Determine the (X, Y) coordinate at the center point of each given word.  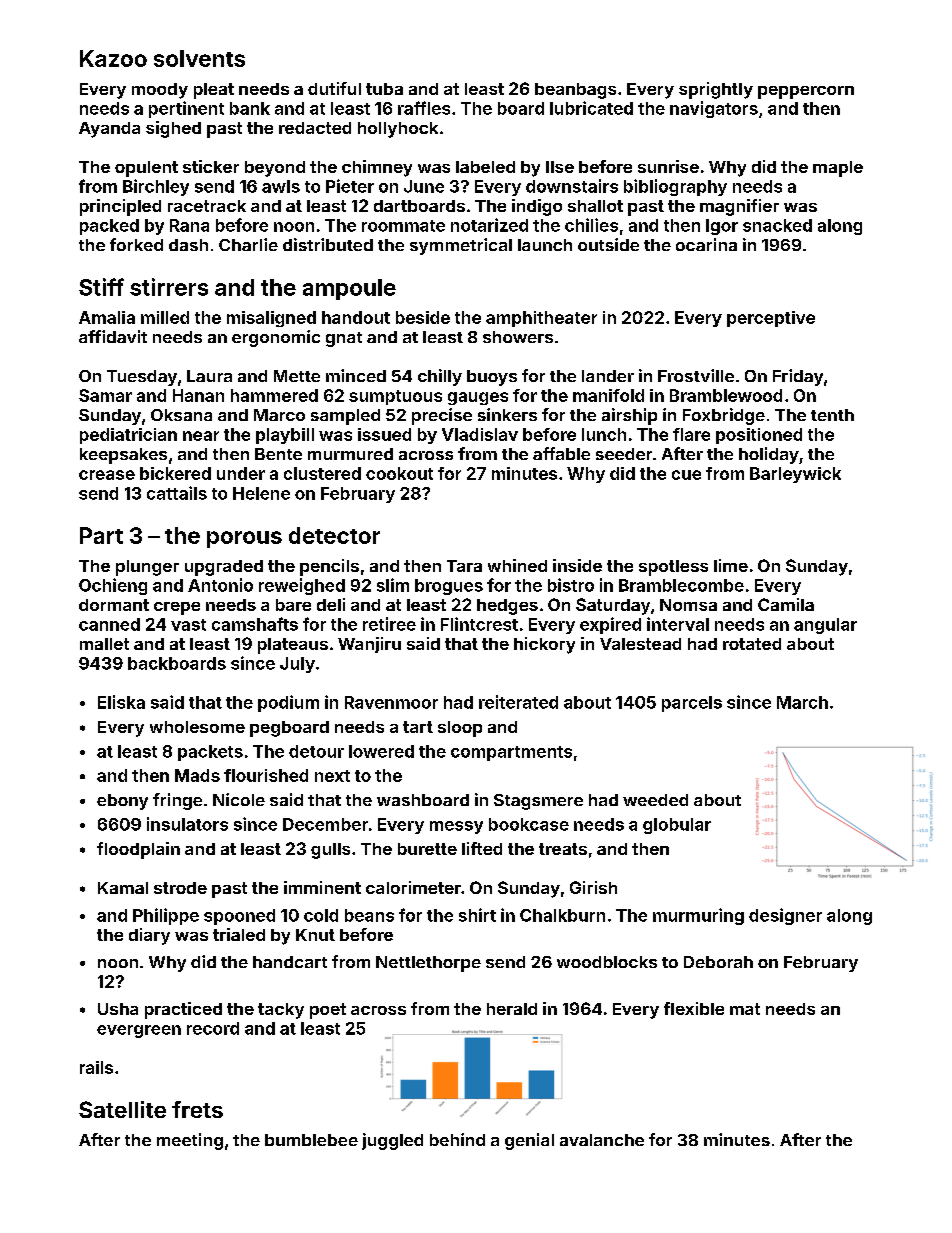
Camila (786, 604)
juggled (392, 1141)
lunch (604, 434)
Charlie (248, 244)
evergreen (139, 1031)
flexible (694, 1008)
